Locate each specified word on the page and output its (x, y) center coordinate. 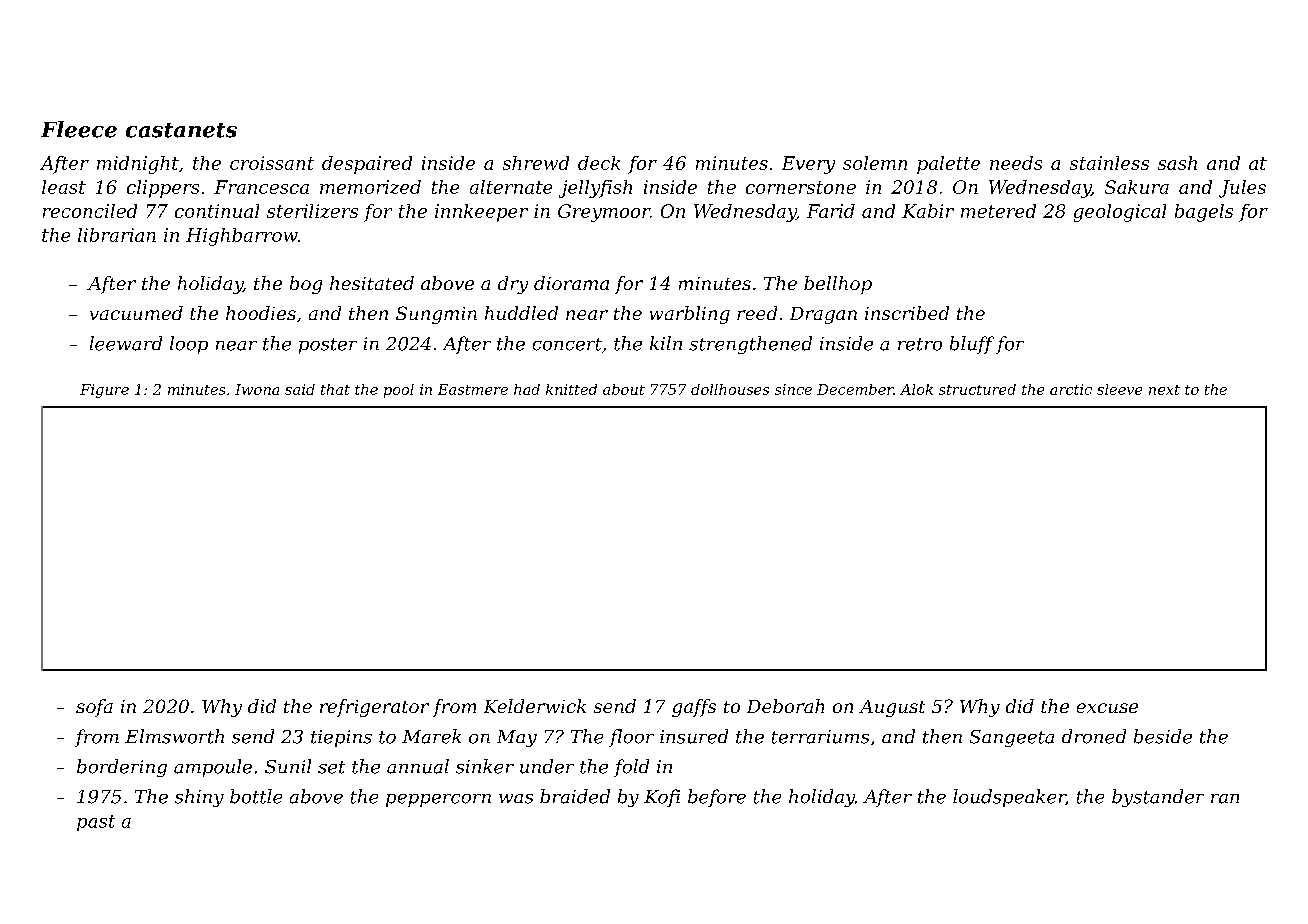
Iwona (257, 389)
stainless (1109, 163)
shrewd (536, 163)
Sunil (288, 766)
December (855, 389)
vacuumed (136, 313)
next (1164, 390)
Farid (831, 211)
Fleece (79, 129)
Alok (916, 389)
